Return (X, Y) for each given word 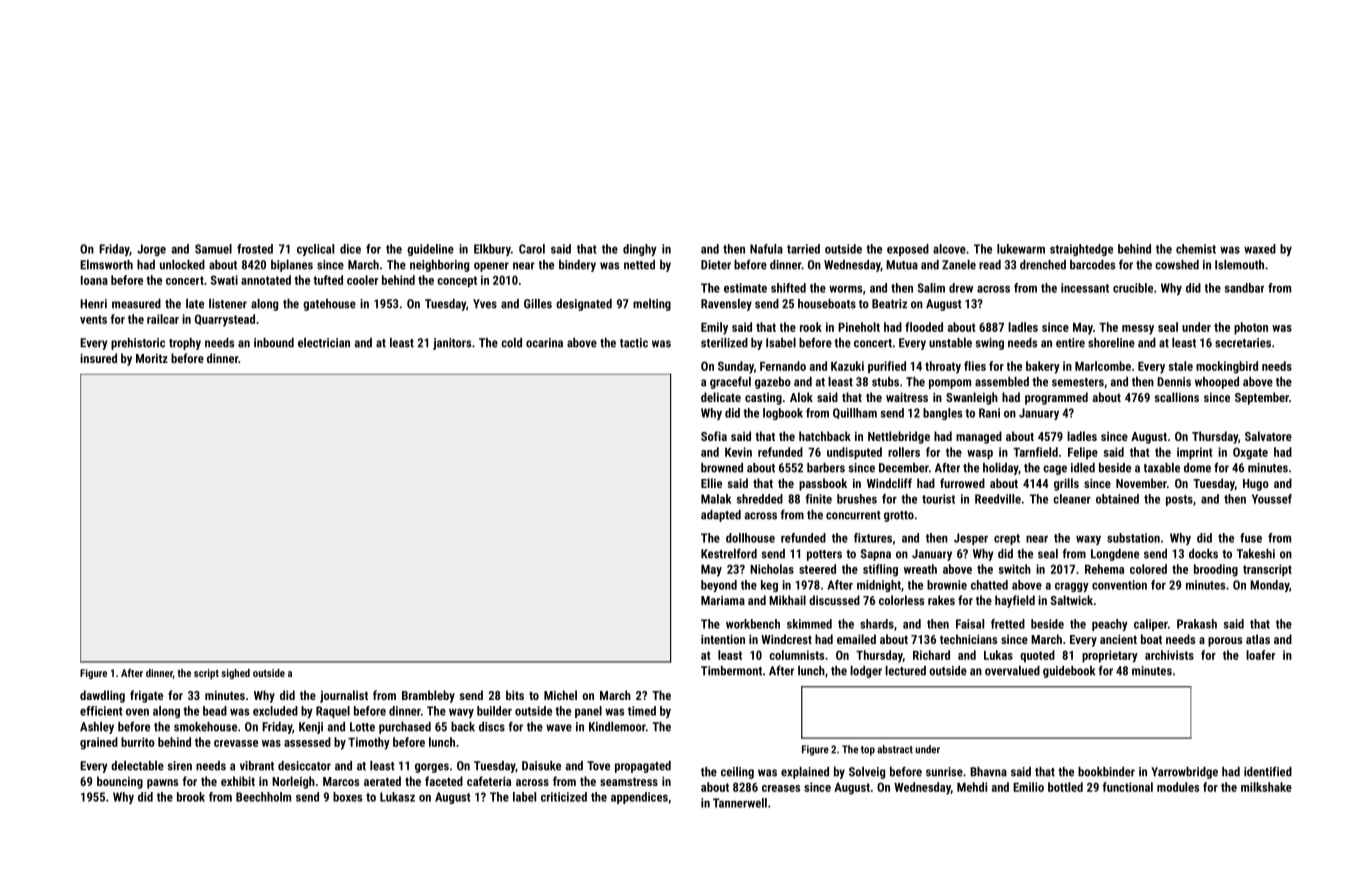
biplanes (292, 266)
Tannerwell (740, 803)
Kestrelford (729, 553)
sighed (235, 674)
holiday (1001, 469)
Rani (989, 413)
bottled (1065, 787)
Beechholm (263, 797)
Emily (714, 328)
